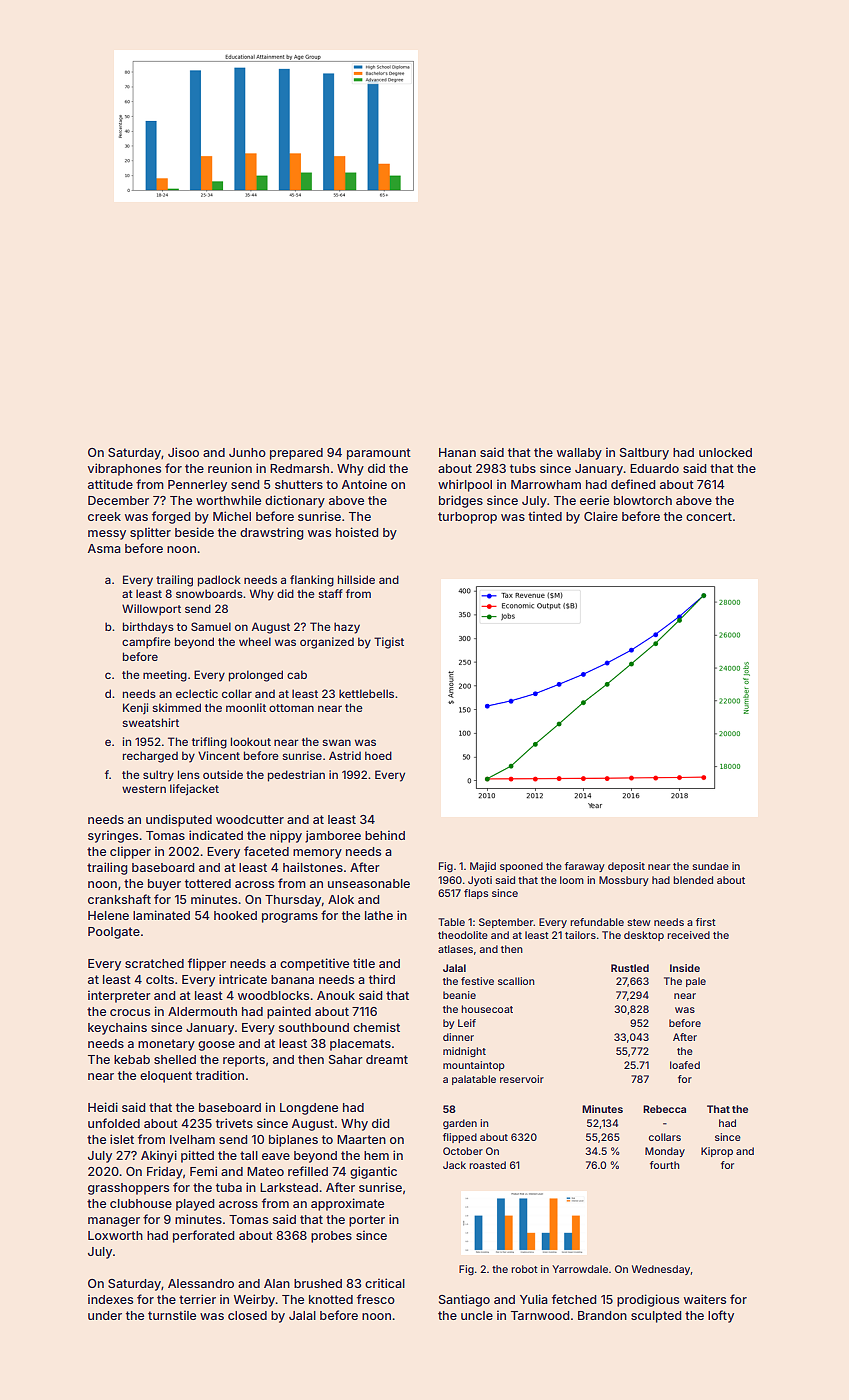 This screenshot has width=849, height=1400. Describe the element at coordinates (706, 922) in the screenshot. I see `first` at that location.
